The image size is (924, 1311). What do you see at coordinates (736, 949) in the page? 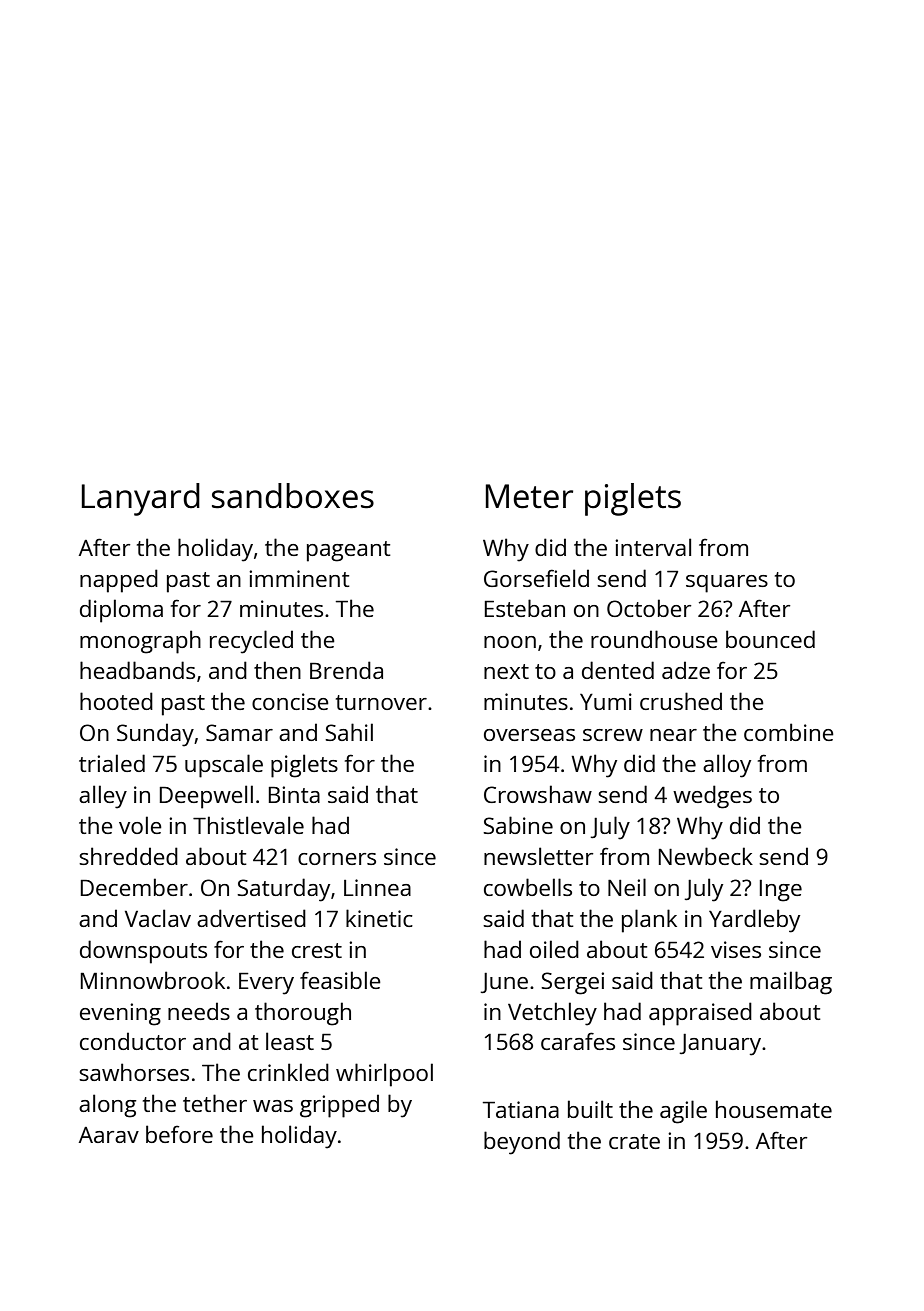
I see `vises` at bounding box center [736, 949].
